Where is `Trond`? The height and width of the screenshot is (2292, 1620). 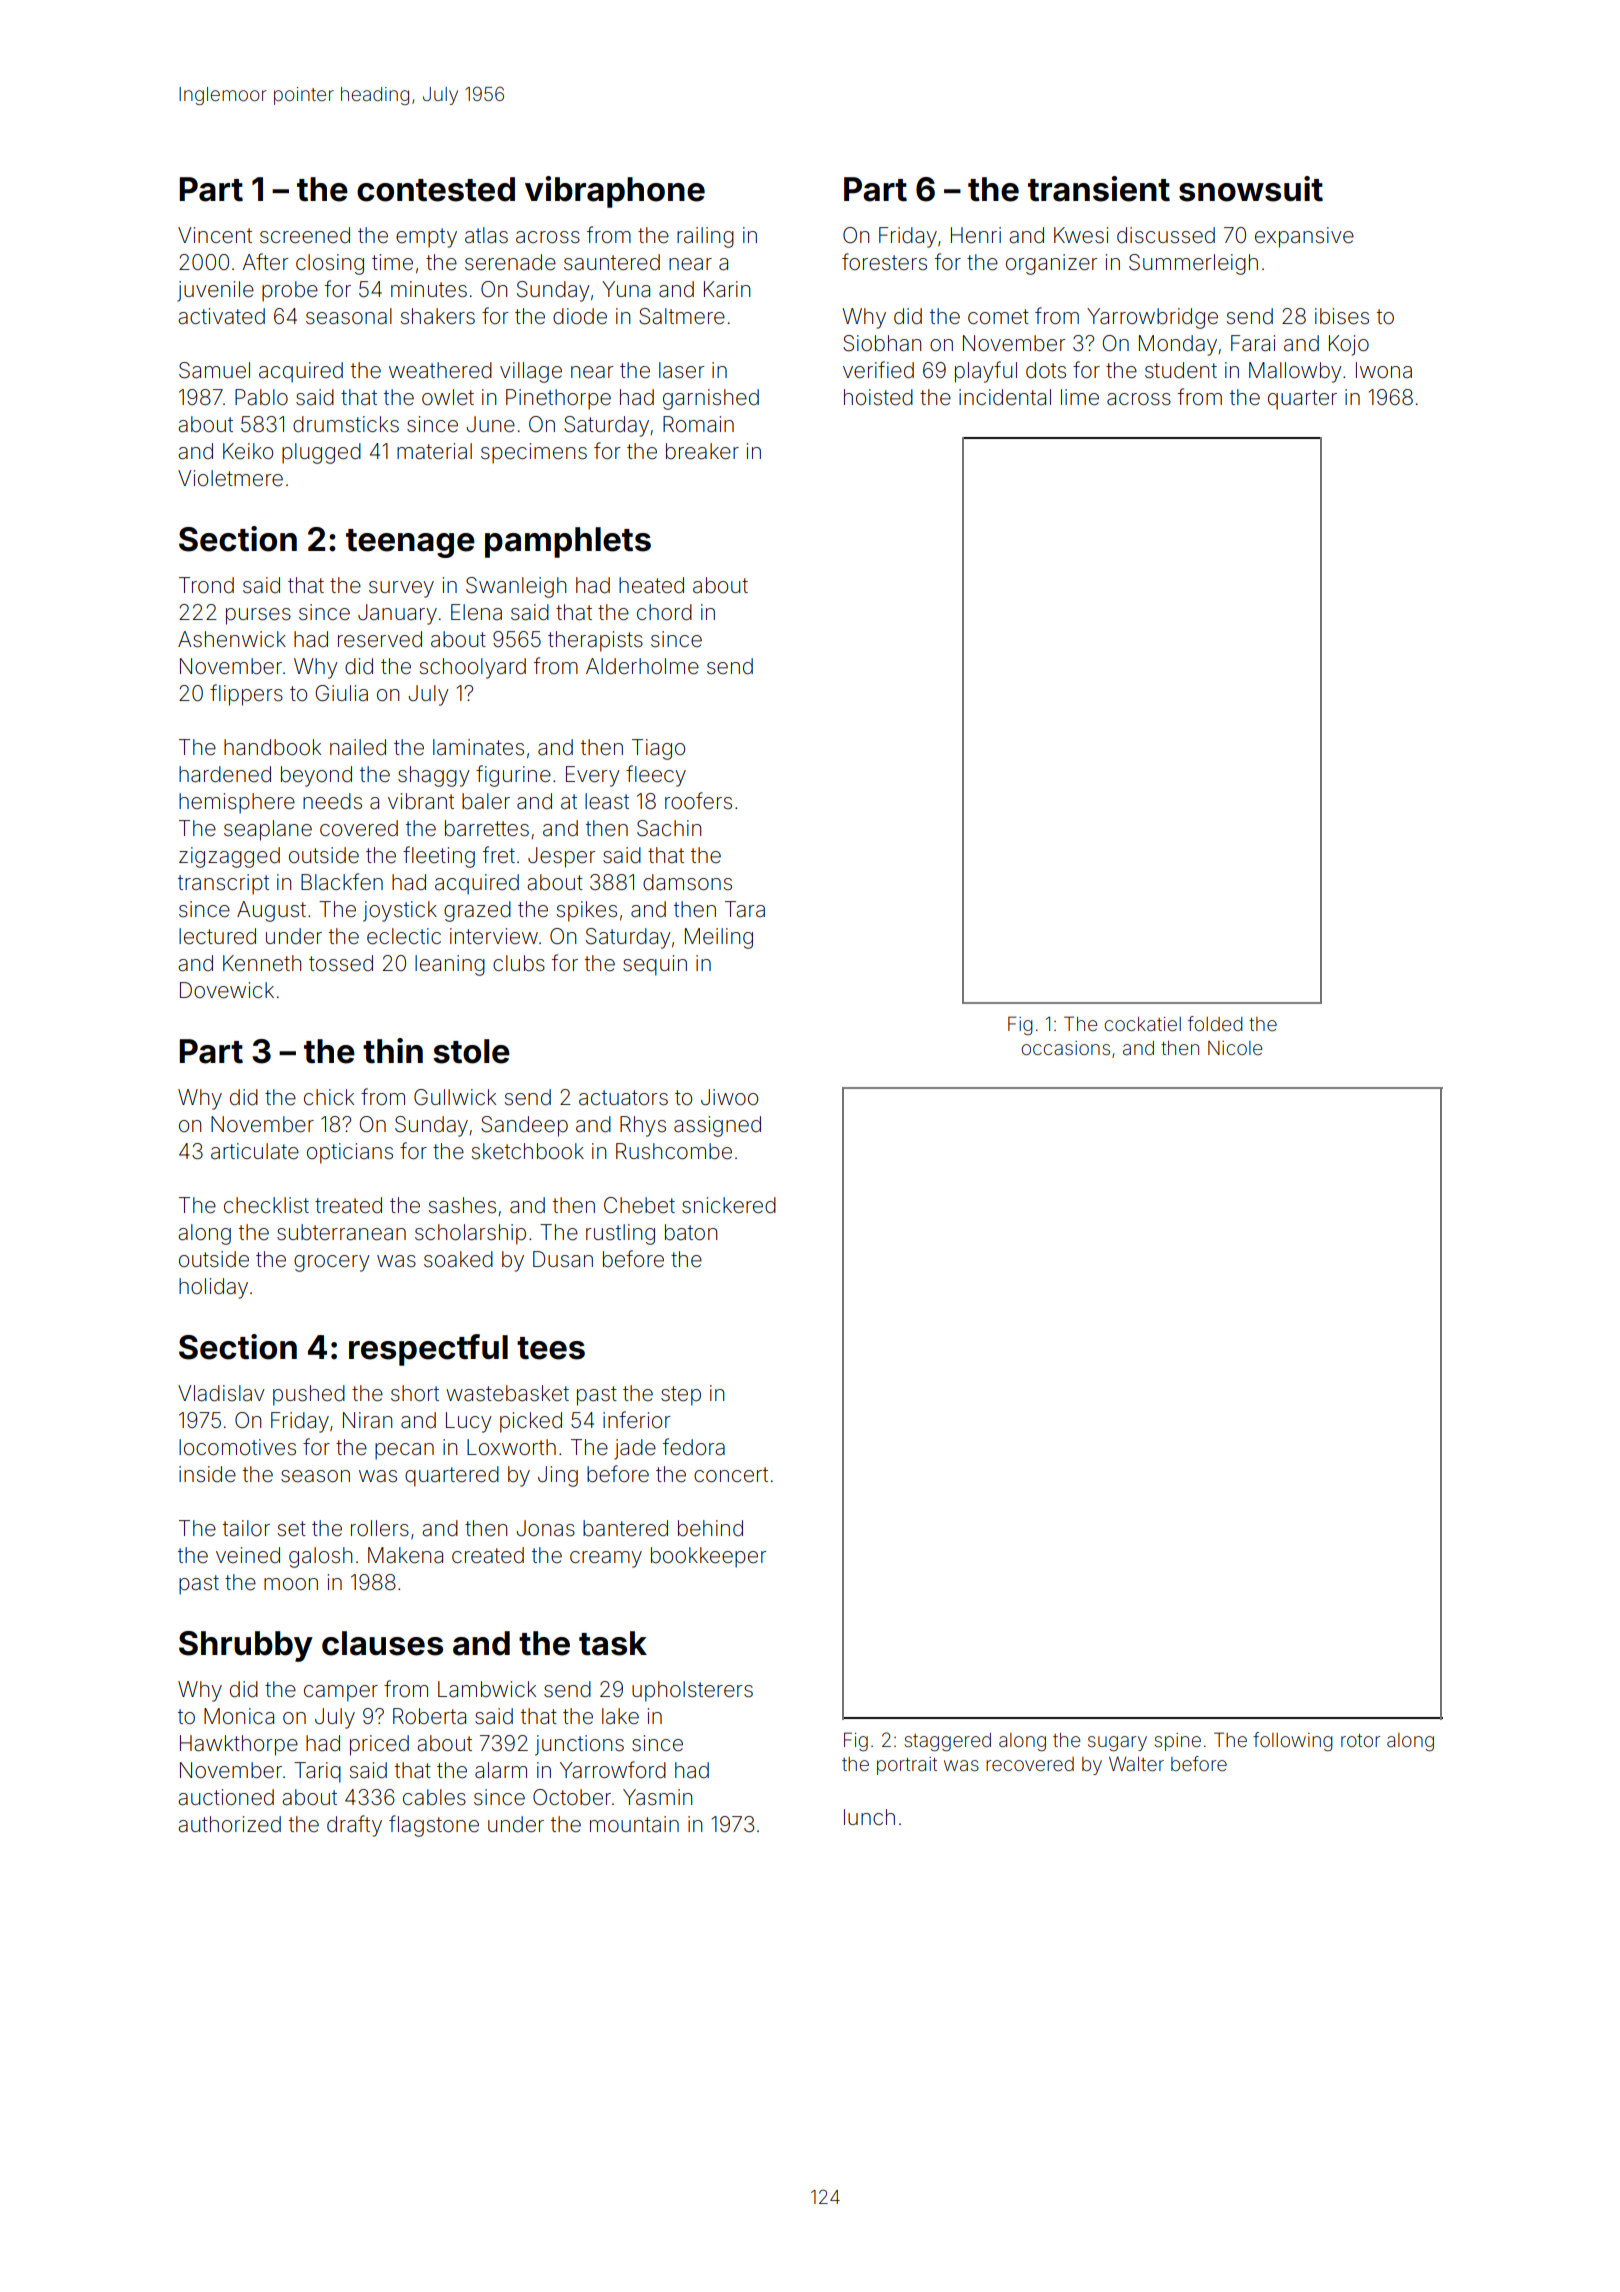
Trond is located at coordinates (206, 585).
